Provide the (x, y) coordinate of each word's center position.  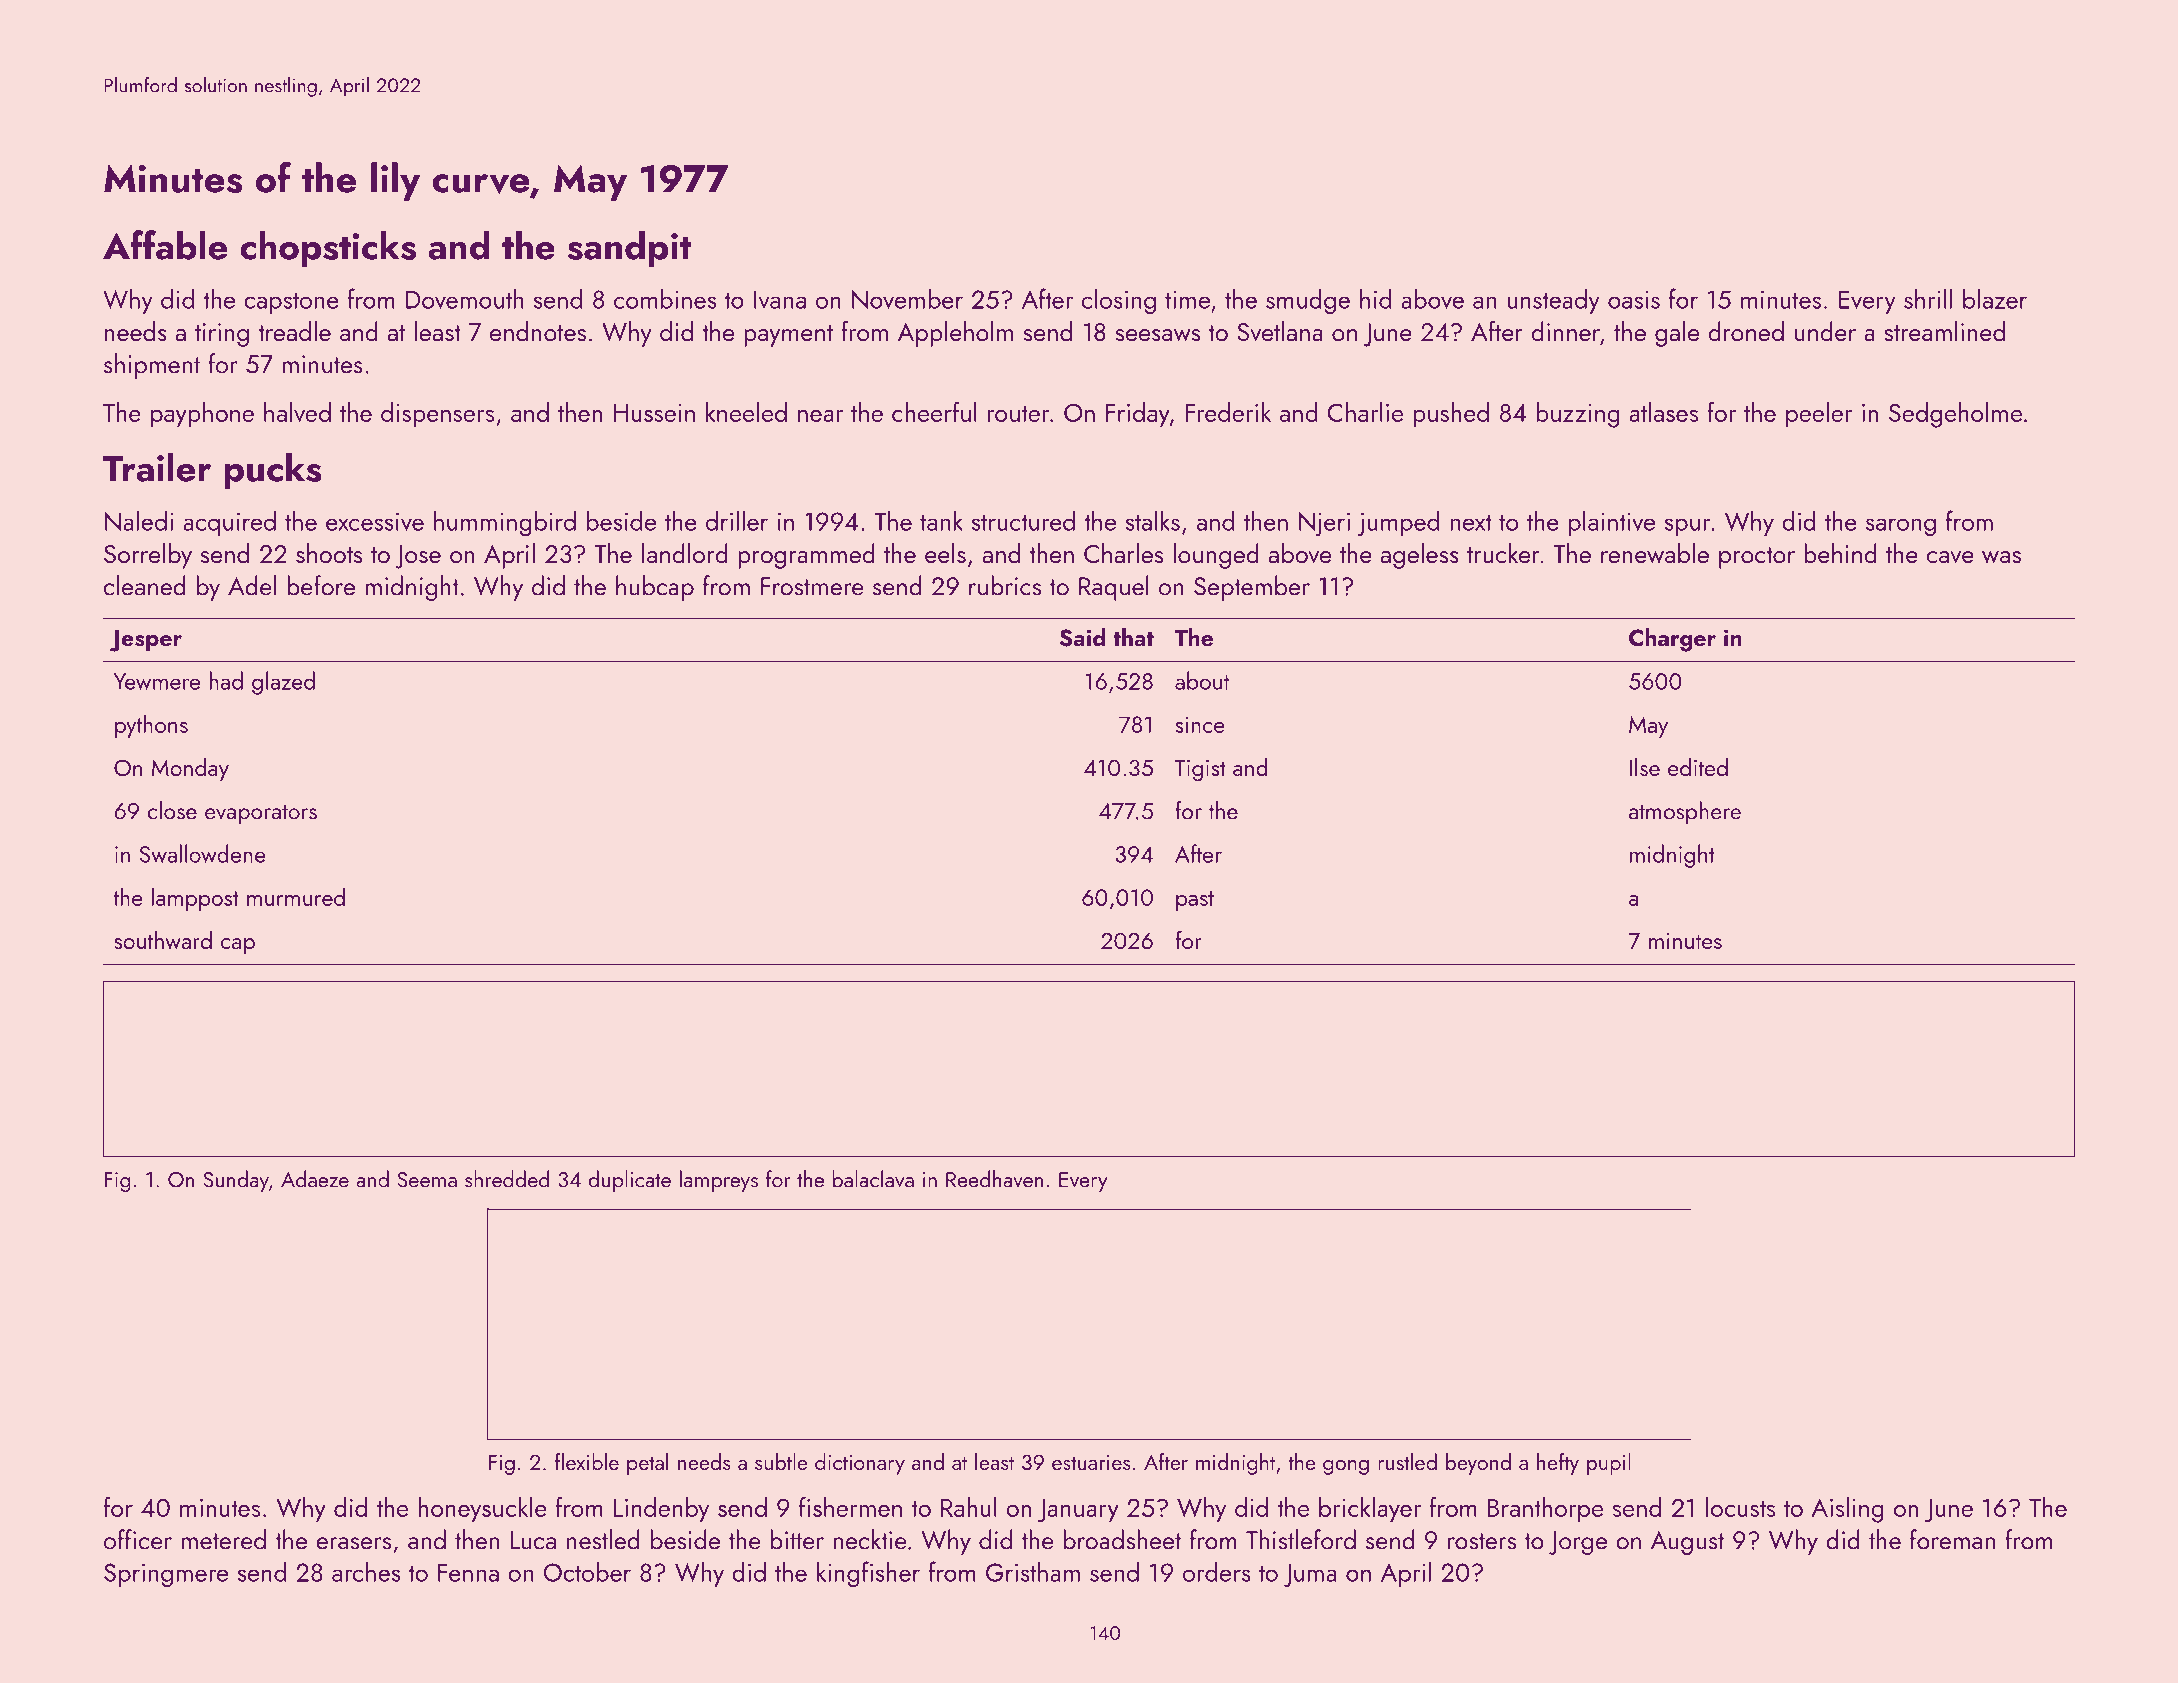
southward (163, 940)
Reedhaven (994, 1179)
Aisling (1847, 1510)
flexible (587, 1461)
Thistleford (1301, 1539)
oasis (1634, 299)
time (1187, 299)
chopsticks (328, 249)
